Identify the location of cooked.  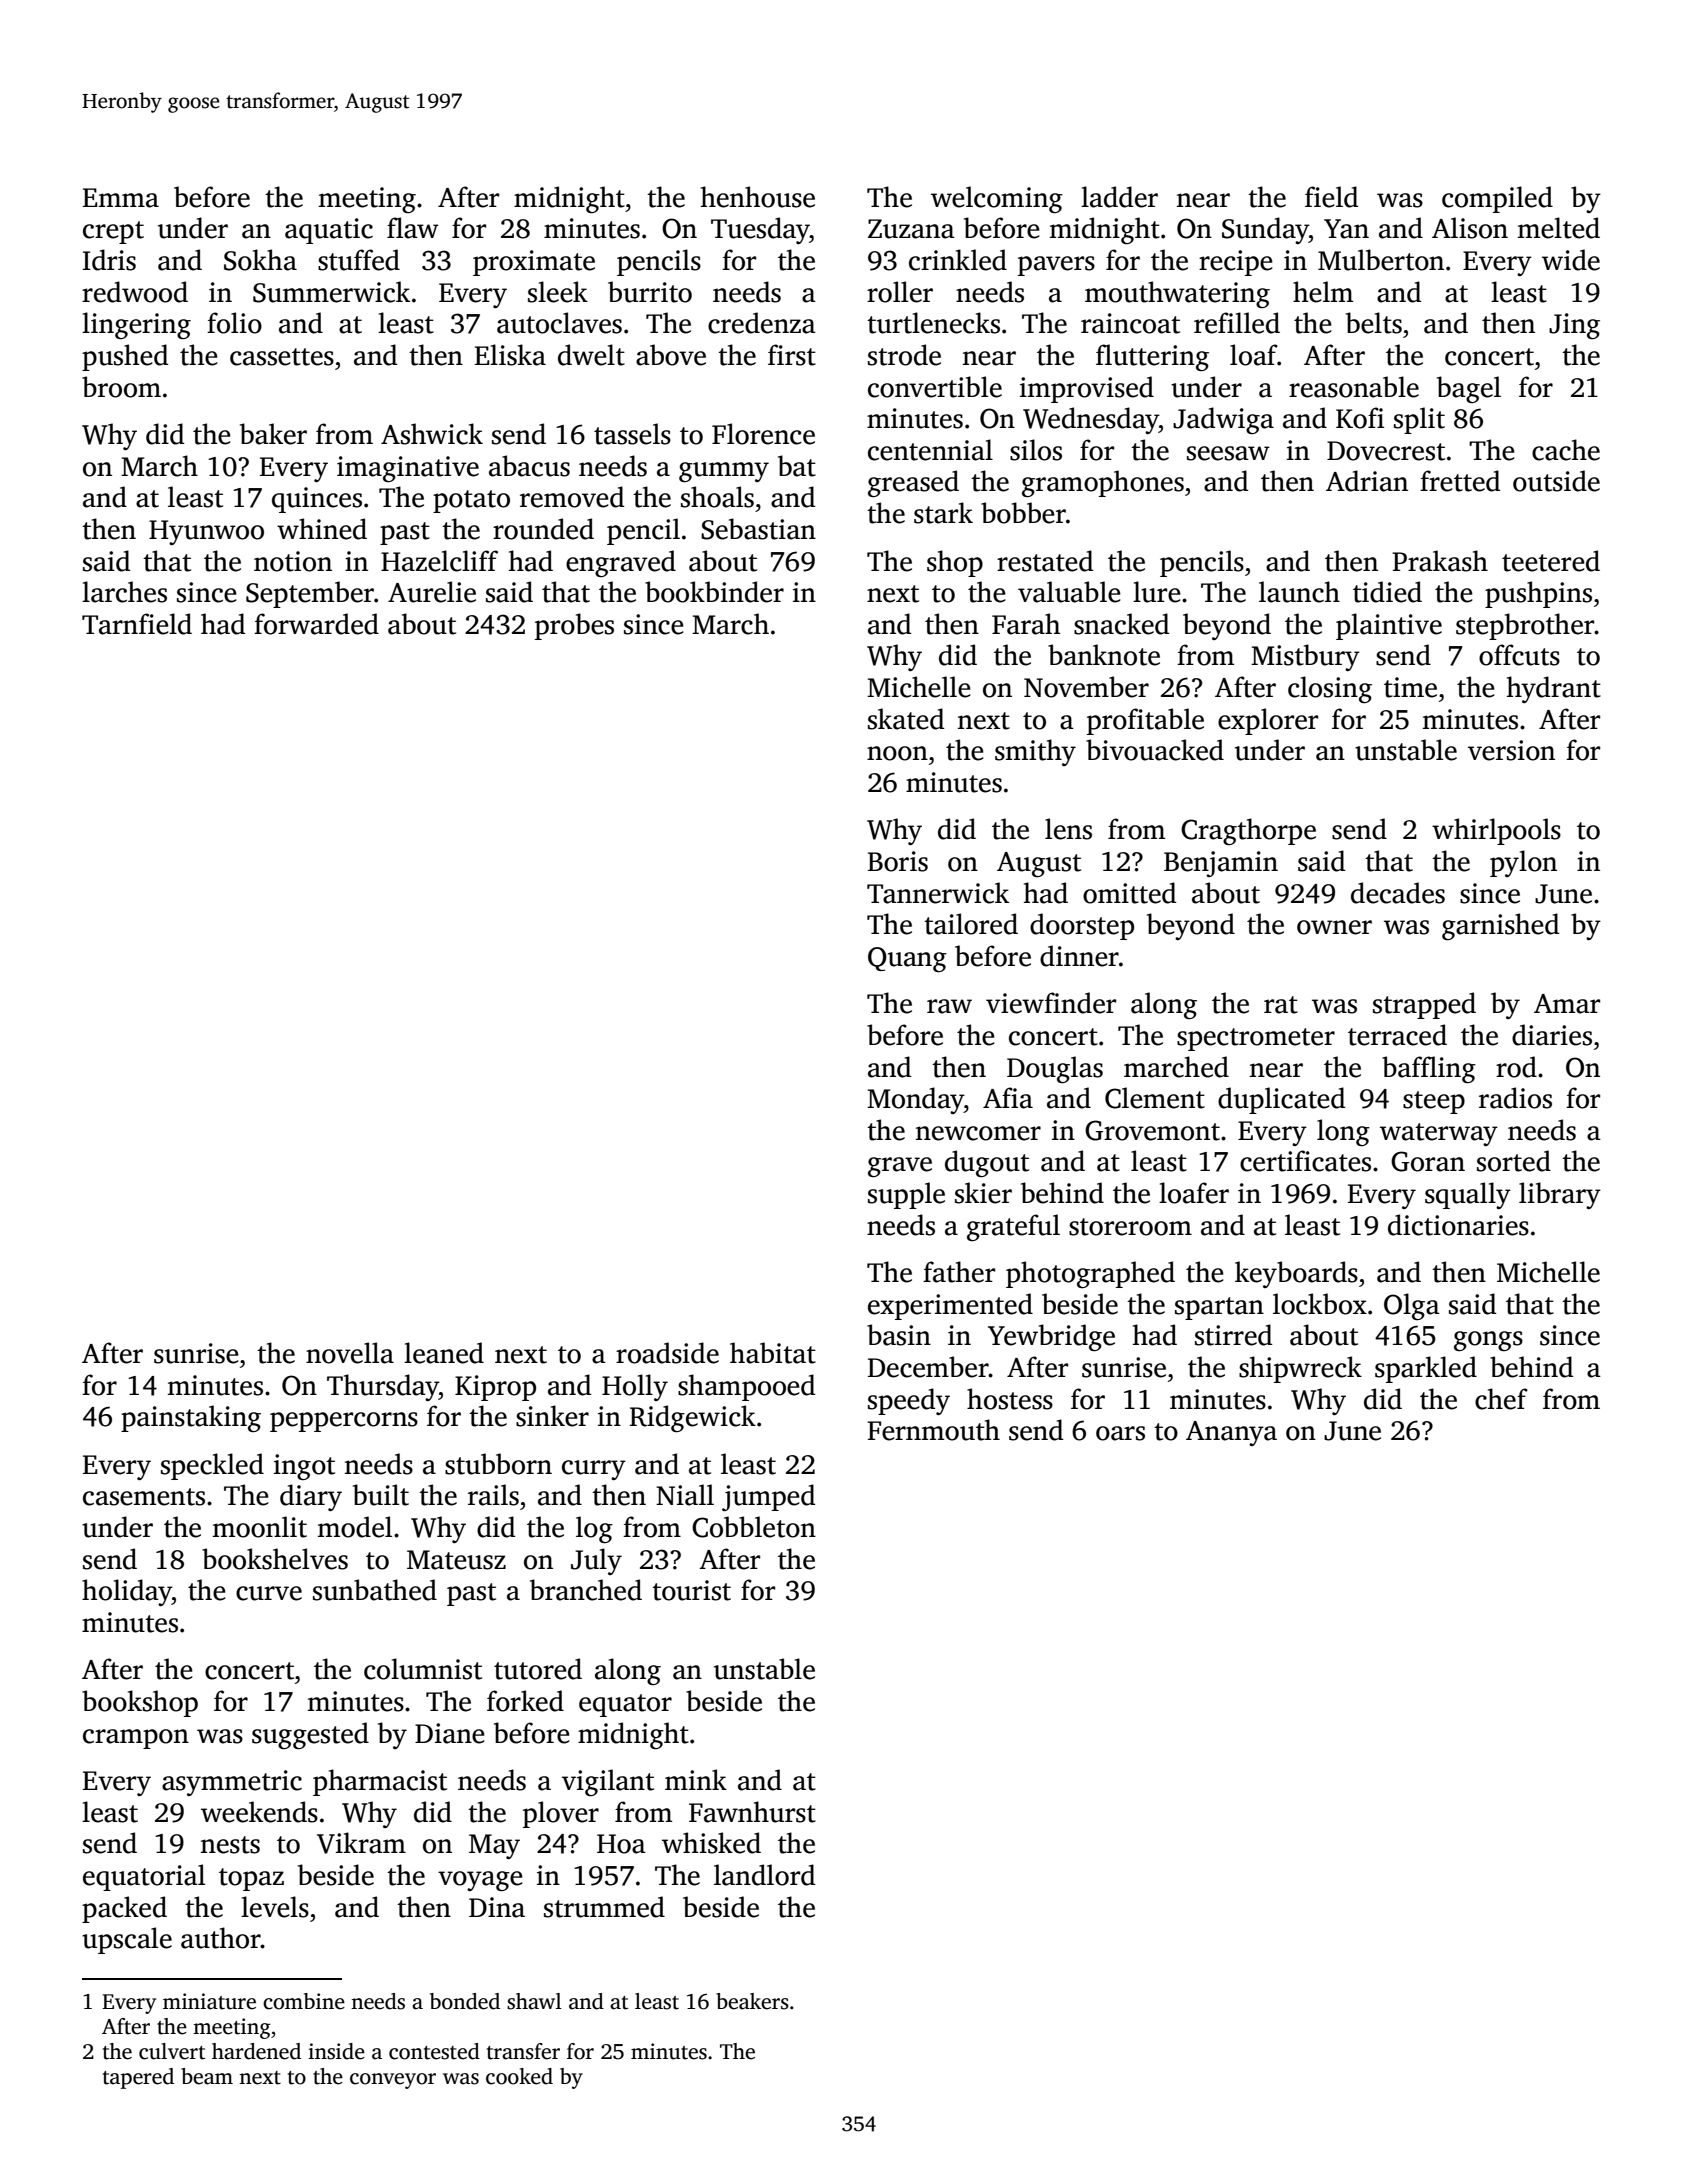
(519, 2076).
